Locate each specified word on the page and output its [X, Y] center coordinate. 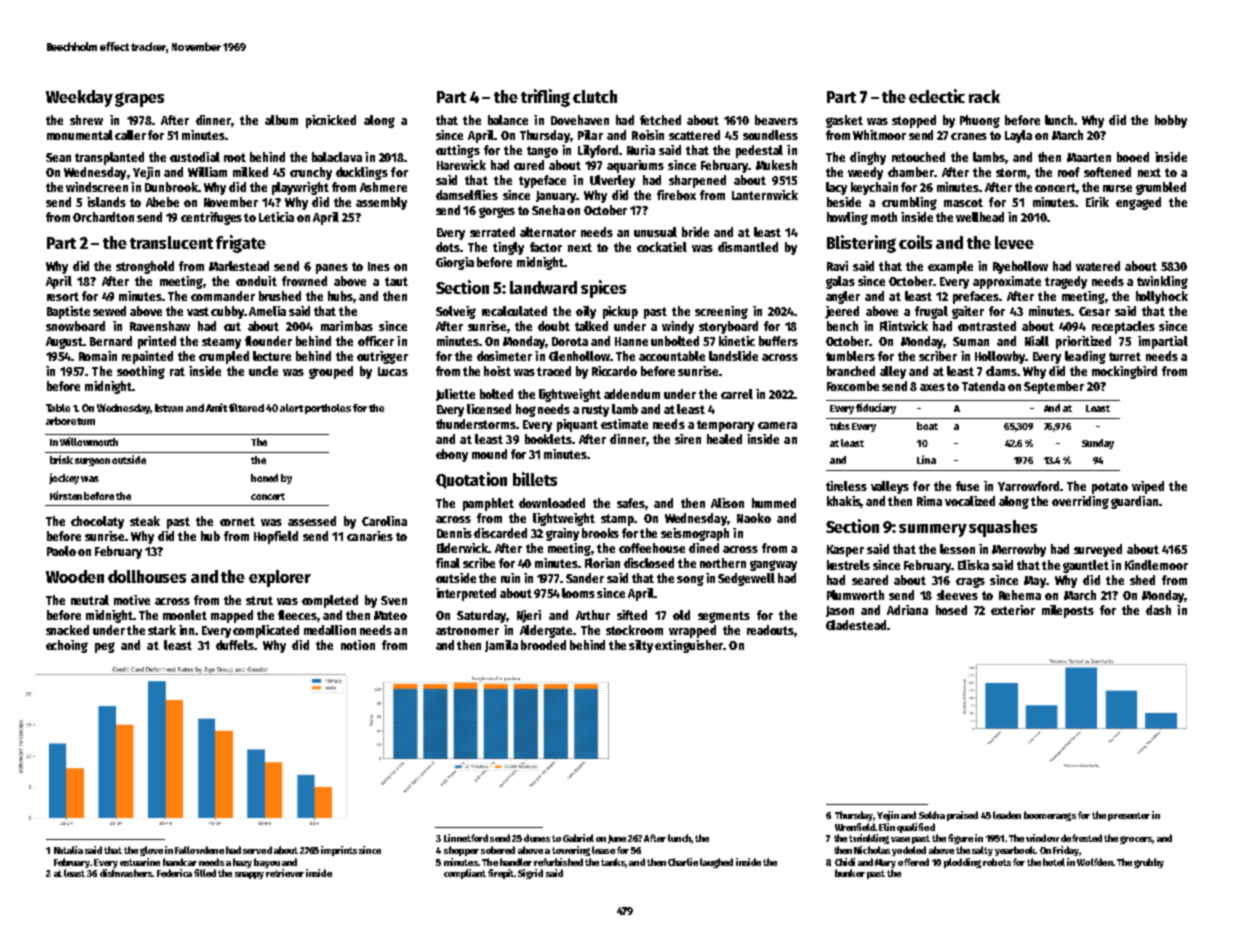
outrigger [382, 357]
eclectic [937, 96]
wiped [1148, 487]
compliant [465, 874]
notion [358, 645]
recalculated [514, 311]
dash [1158, 610]
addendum [632, 394]
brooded [543, 645]
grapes [139, 99]
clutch [595, 96]
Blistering [861, 244]
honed [264, 478]
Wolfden [1095, 862]
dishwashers [126, 873]
